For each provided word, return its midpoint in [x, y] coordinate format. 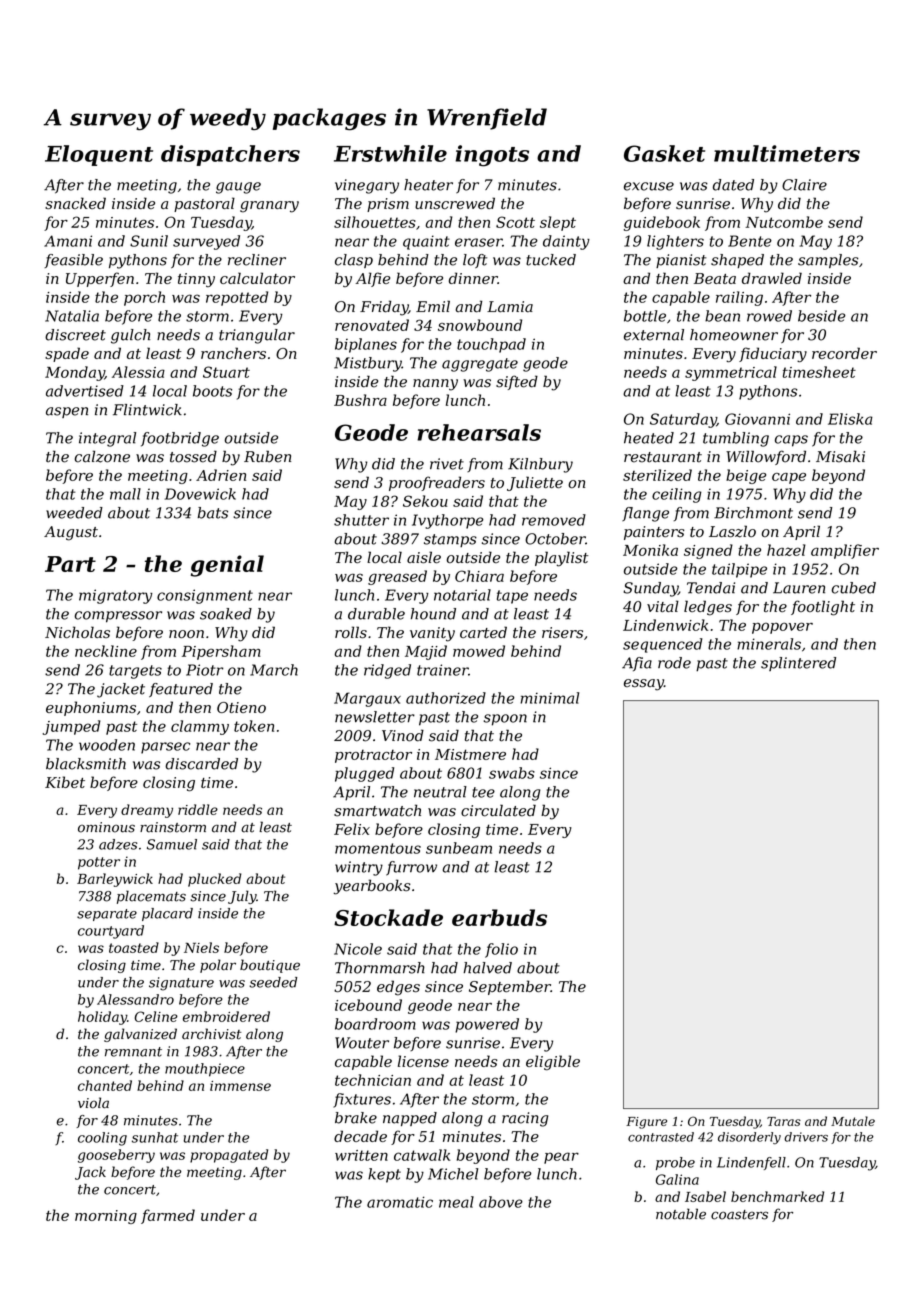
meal [456, 1202]
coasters [739, 1215]
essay [644, 685]
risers [562, 632]
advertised [85, 391]
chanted [105, 1085]
